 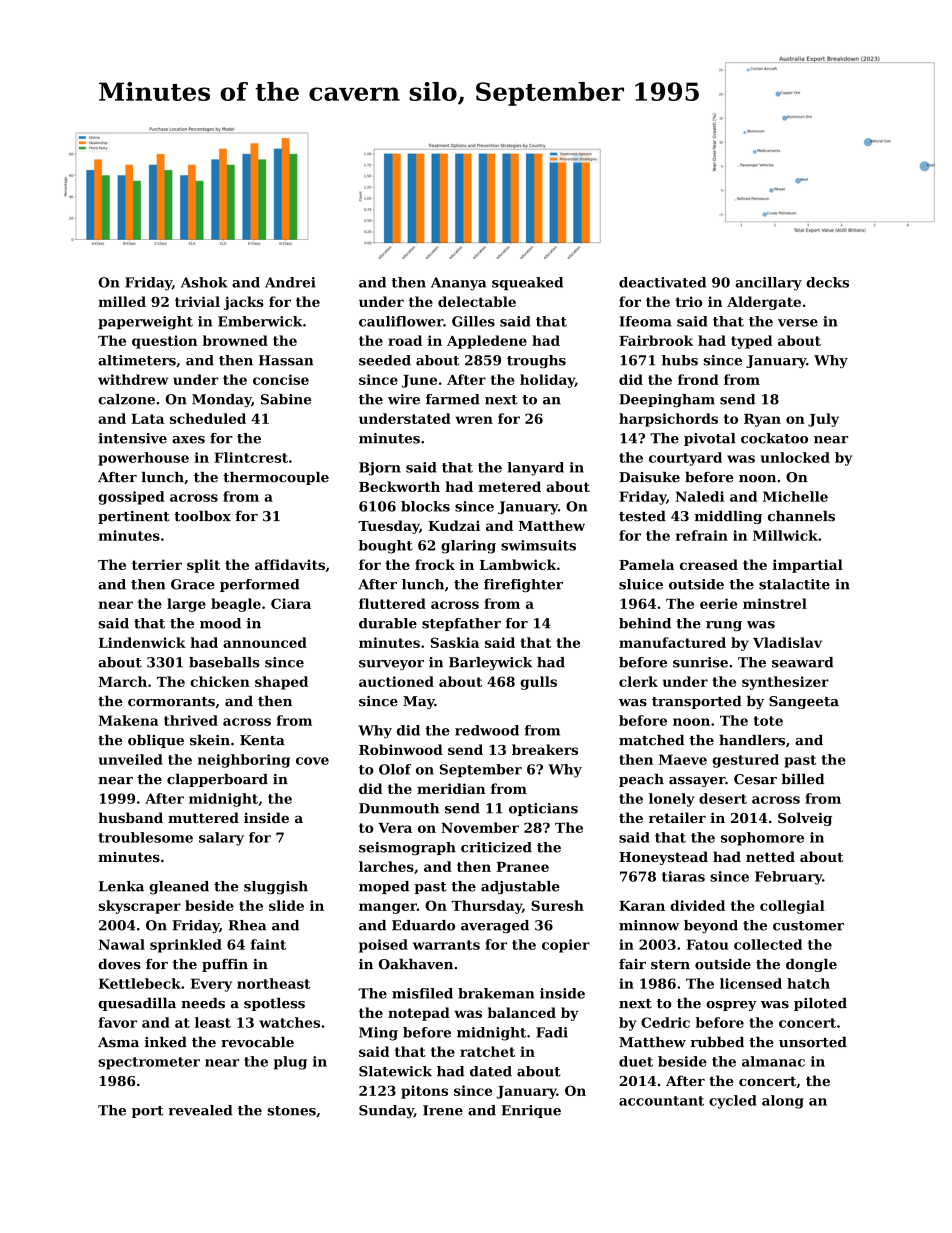 I want to click on tested, so click(x=642, y=516).
